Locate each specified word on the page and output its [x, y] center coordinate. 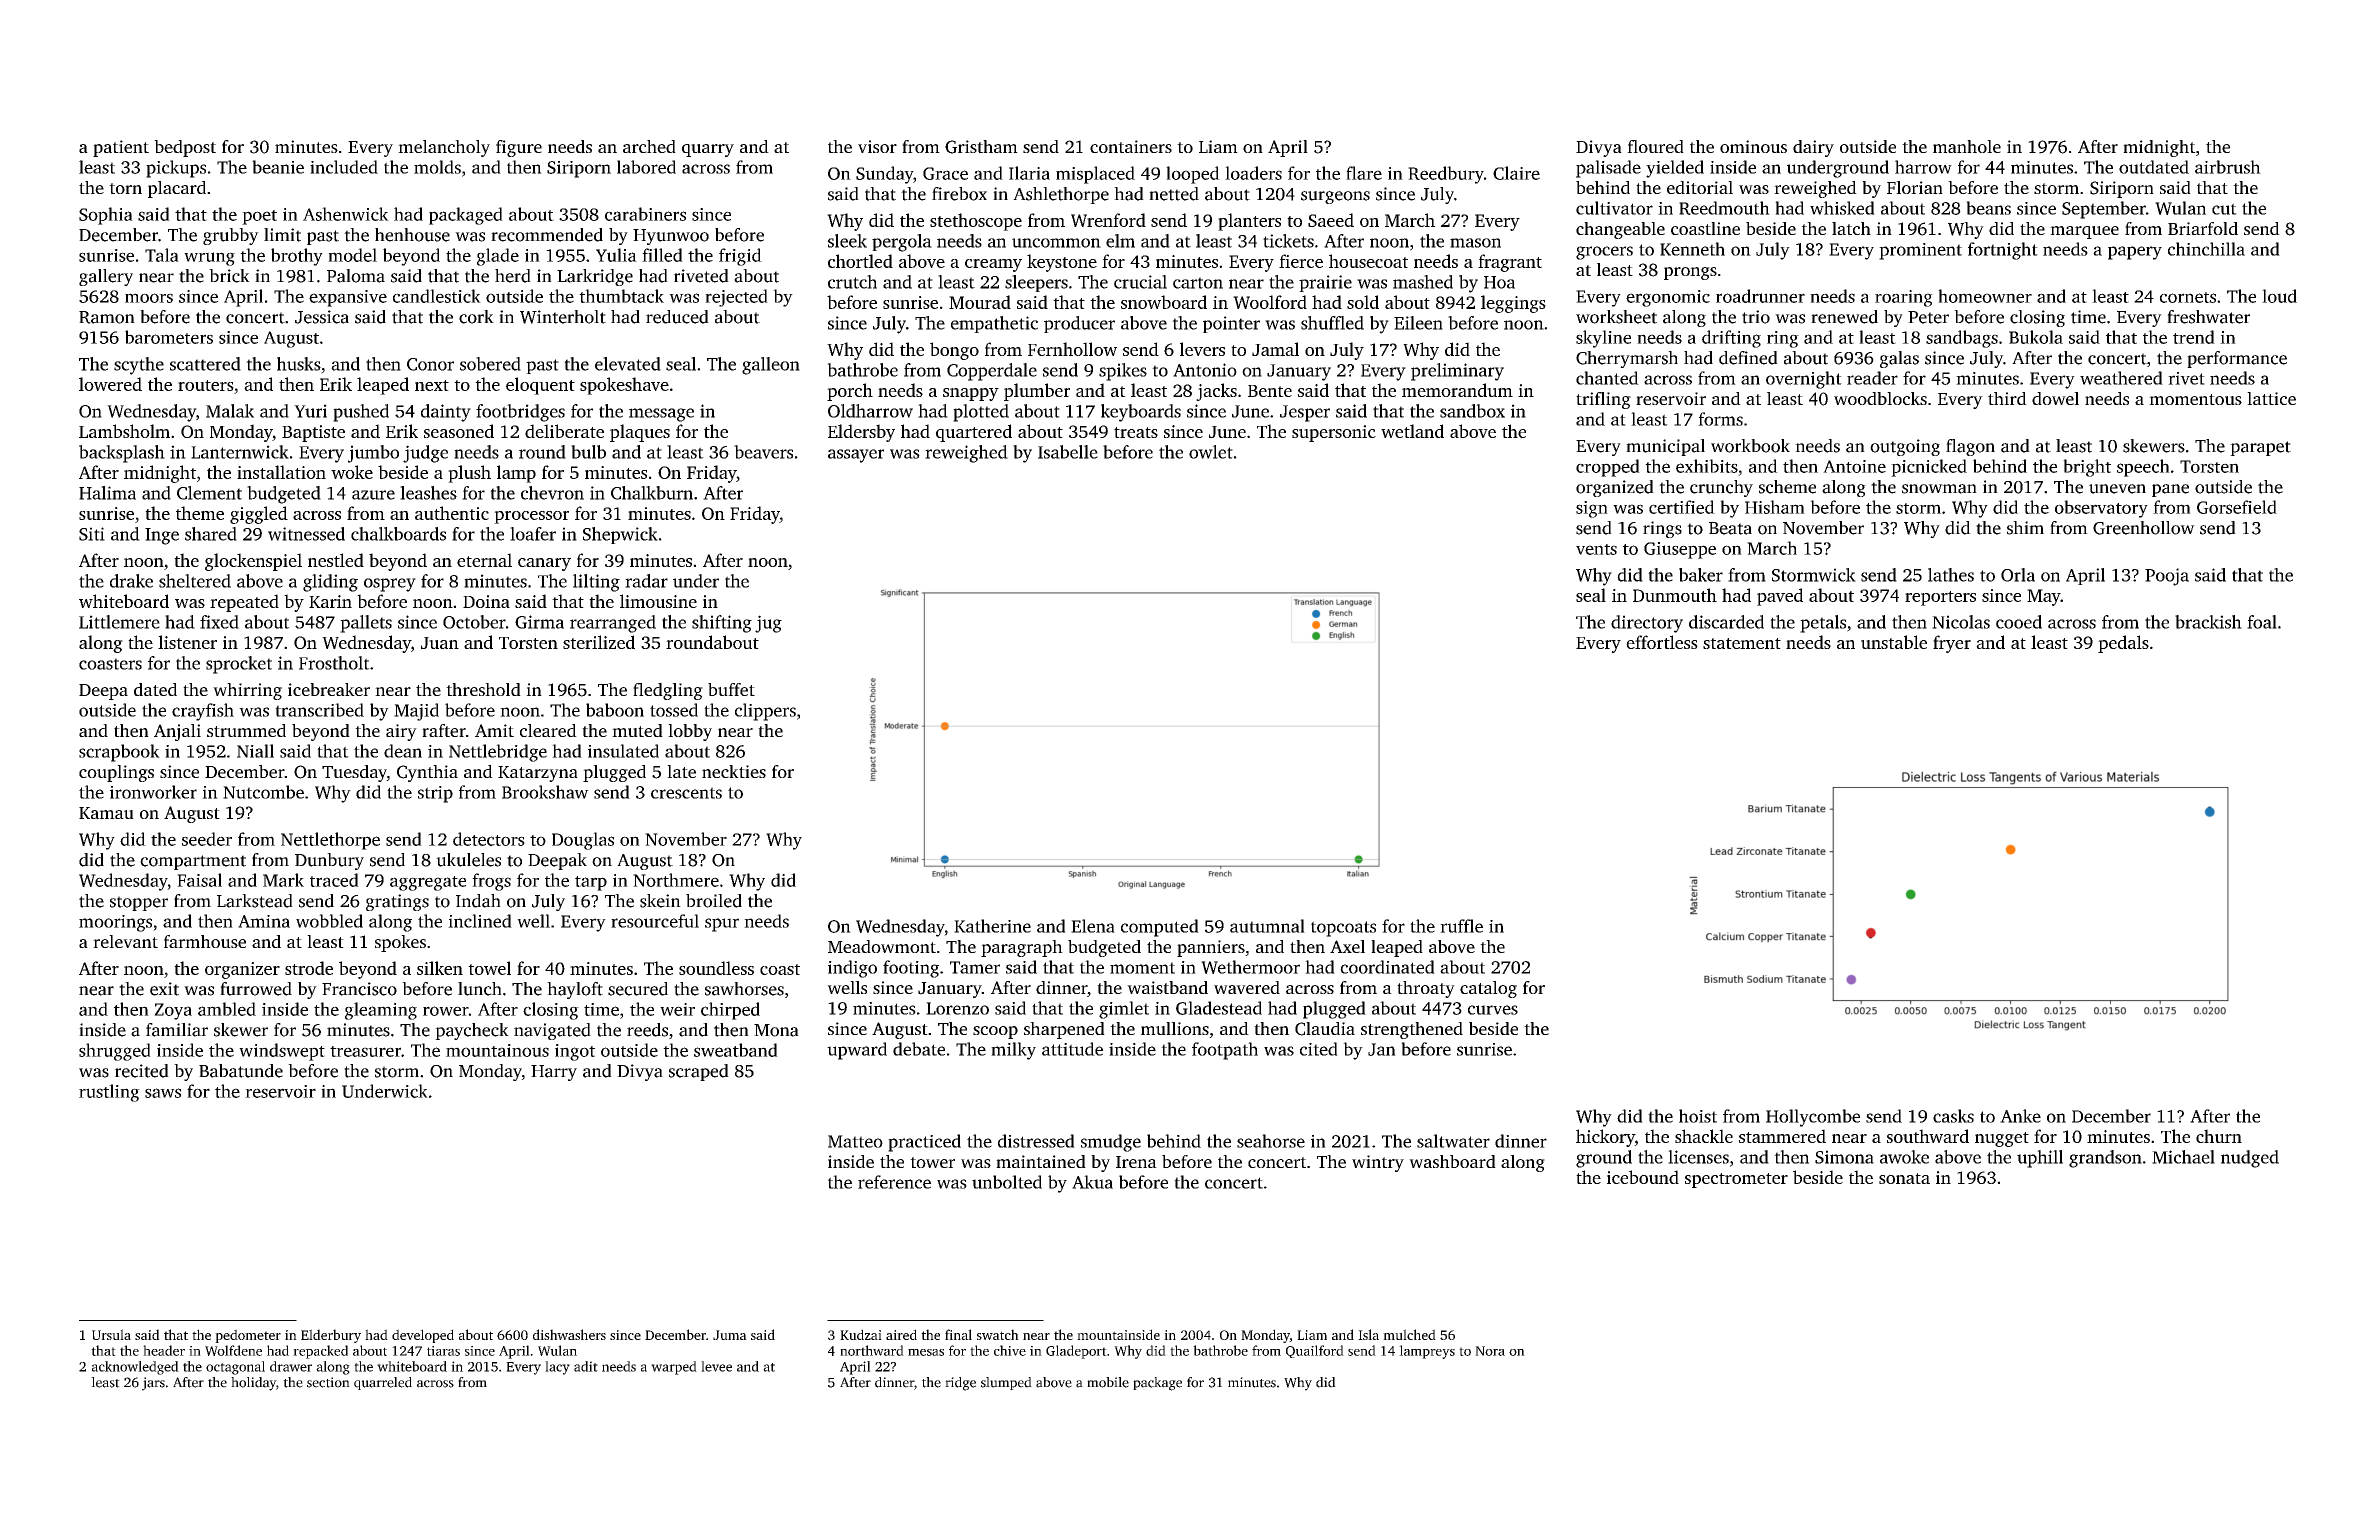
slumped [1006, 1383]
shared [211, 534]
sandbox [1472, 411]
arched [649, 146]
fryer [1952, 644]
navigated [552, 1031]
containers [1131, 146]
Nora [1490, 1351]
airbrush [2228, 167]
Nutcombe [263, 792]
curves [1493, 1010]
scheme [1787, 487]
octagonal [235, 1368]
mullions [1175, 1028]
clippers [765, 712]
